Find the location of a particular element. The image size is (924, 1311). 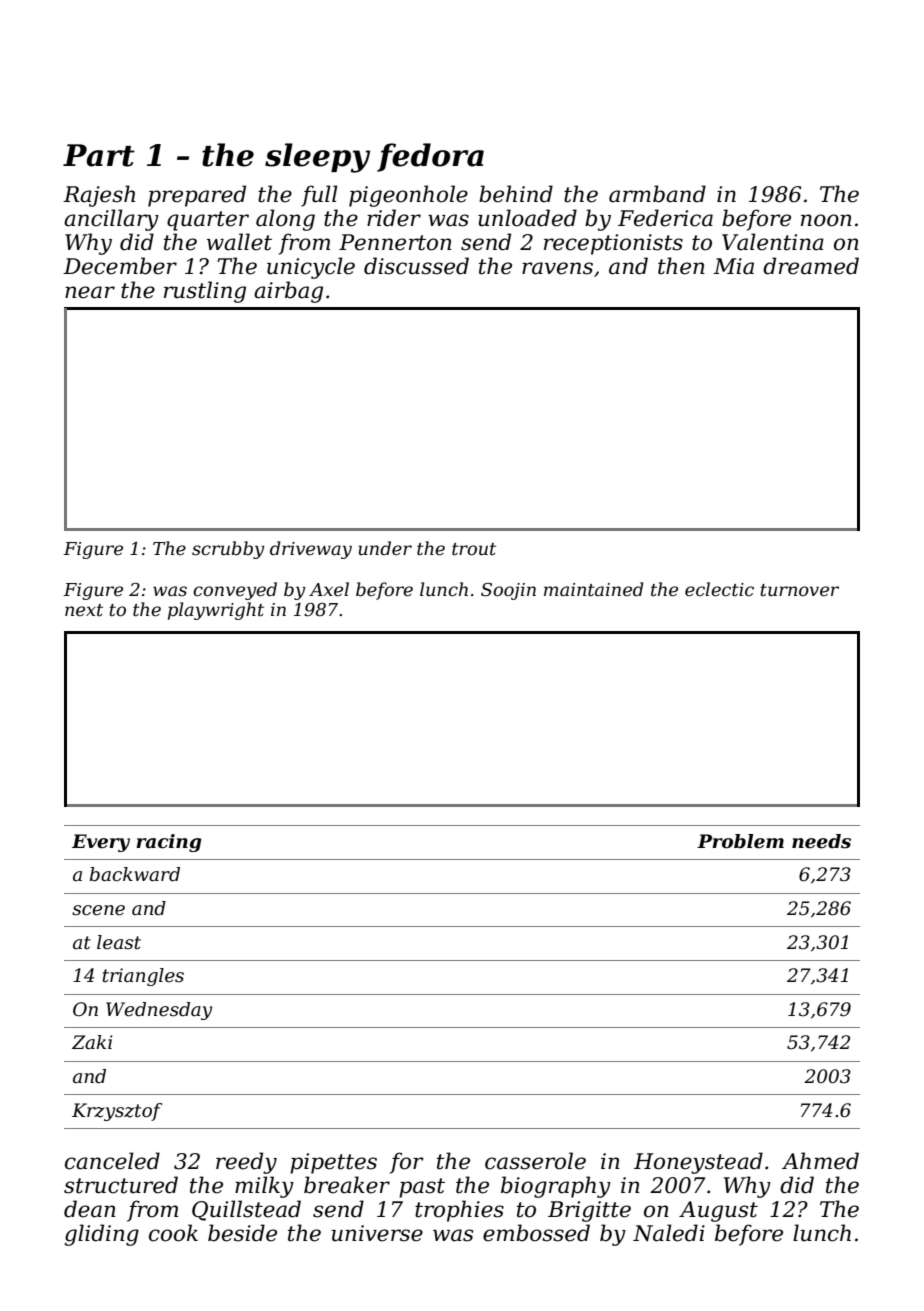

Zaki is located at coordinates (92, 1042).
